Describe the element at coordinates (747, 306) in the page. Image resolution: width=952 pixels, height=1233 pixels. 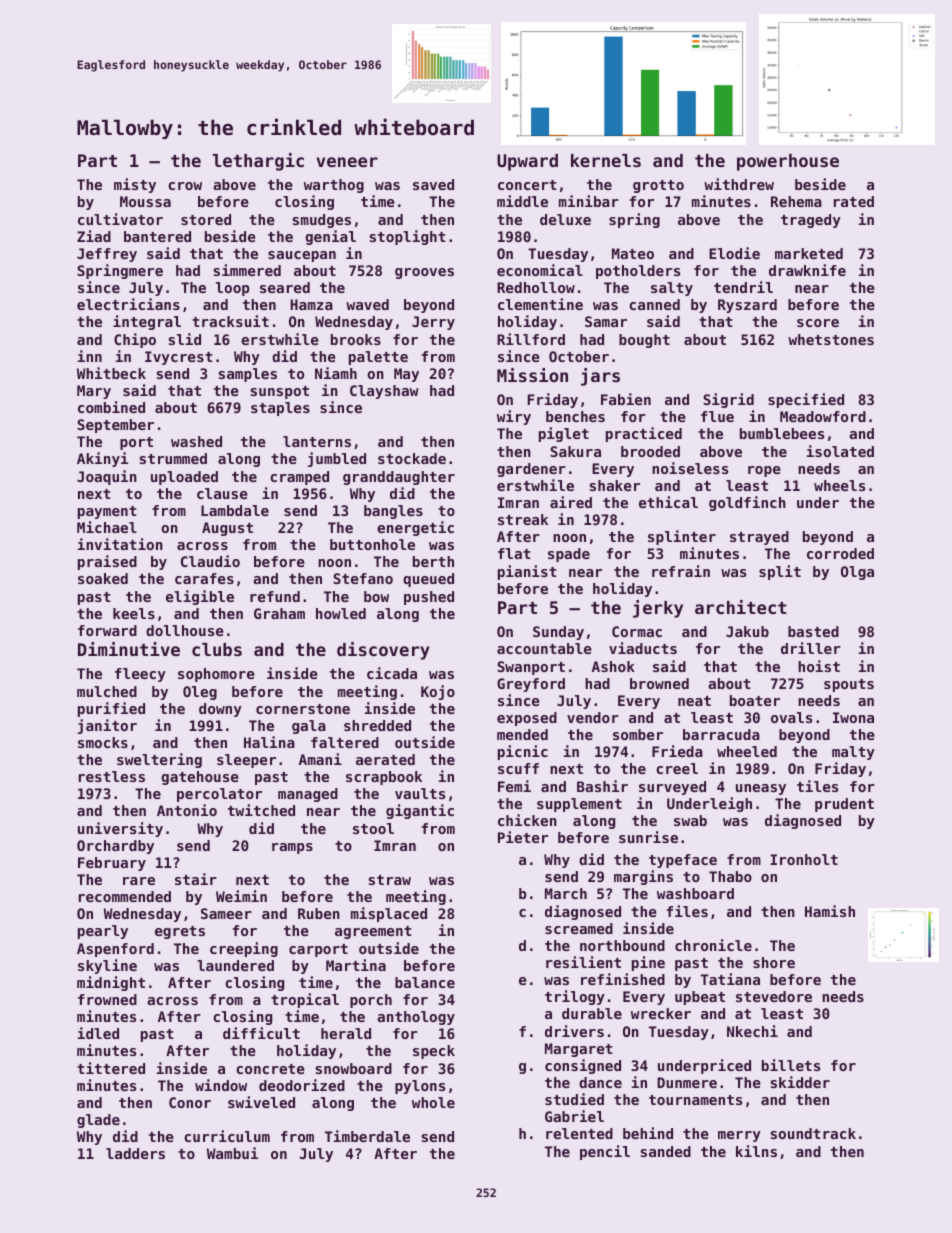
I see `Ryszard` at that location.
